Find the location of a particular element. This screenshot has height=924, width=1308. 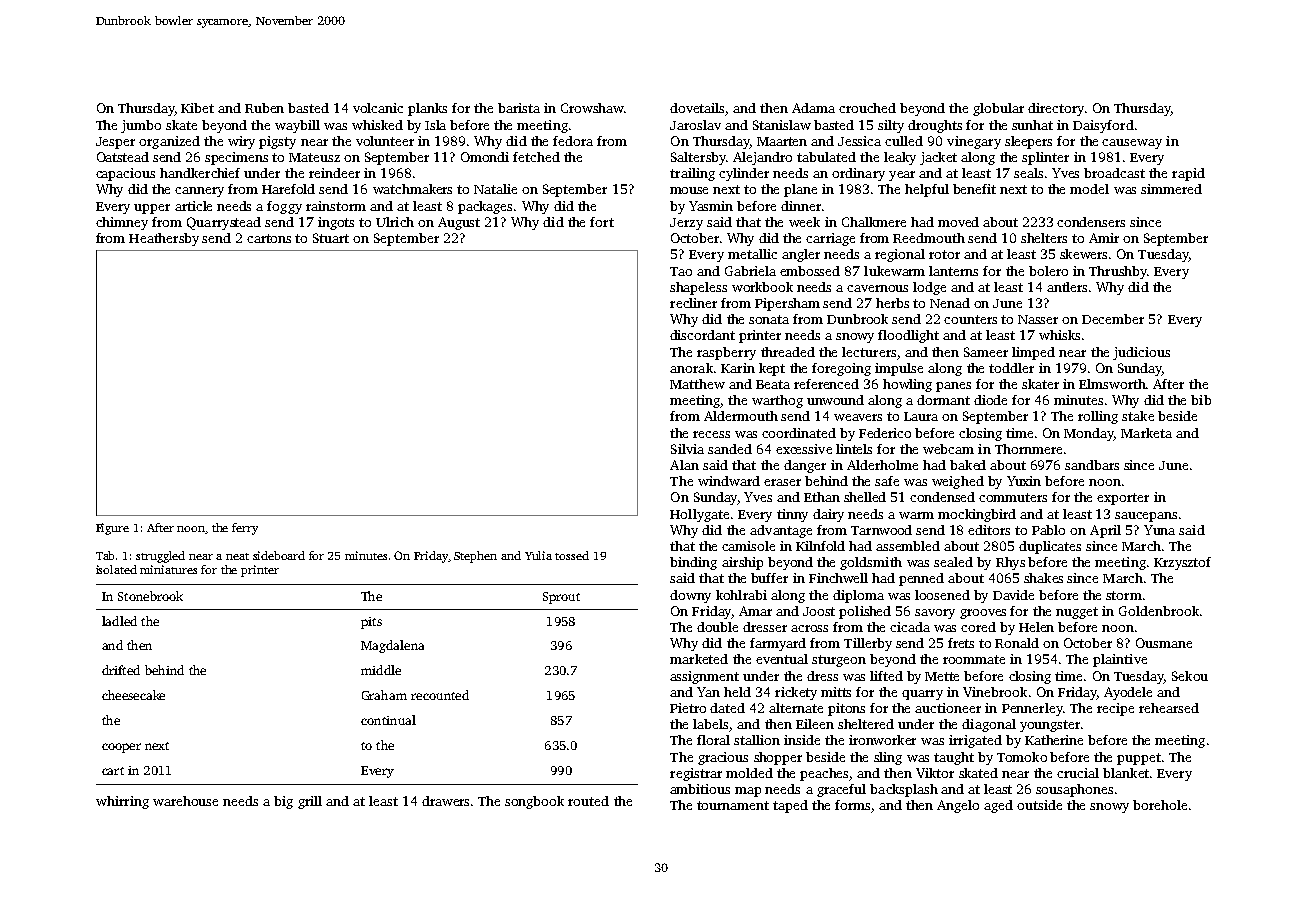

grill is located at coordinates (310, 802).
